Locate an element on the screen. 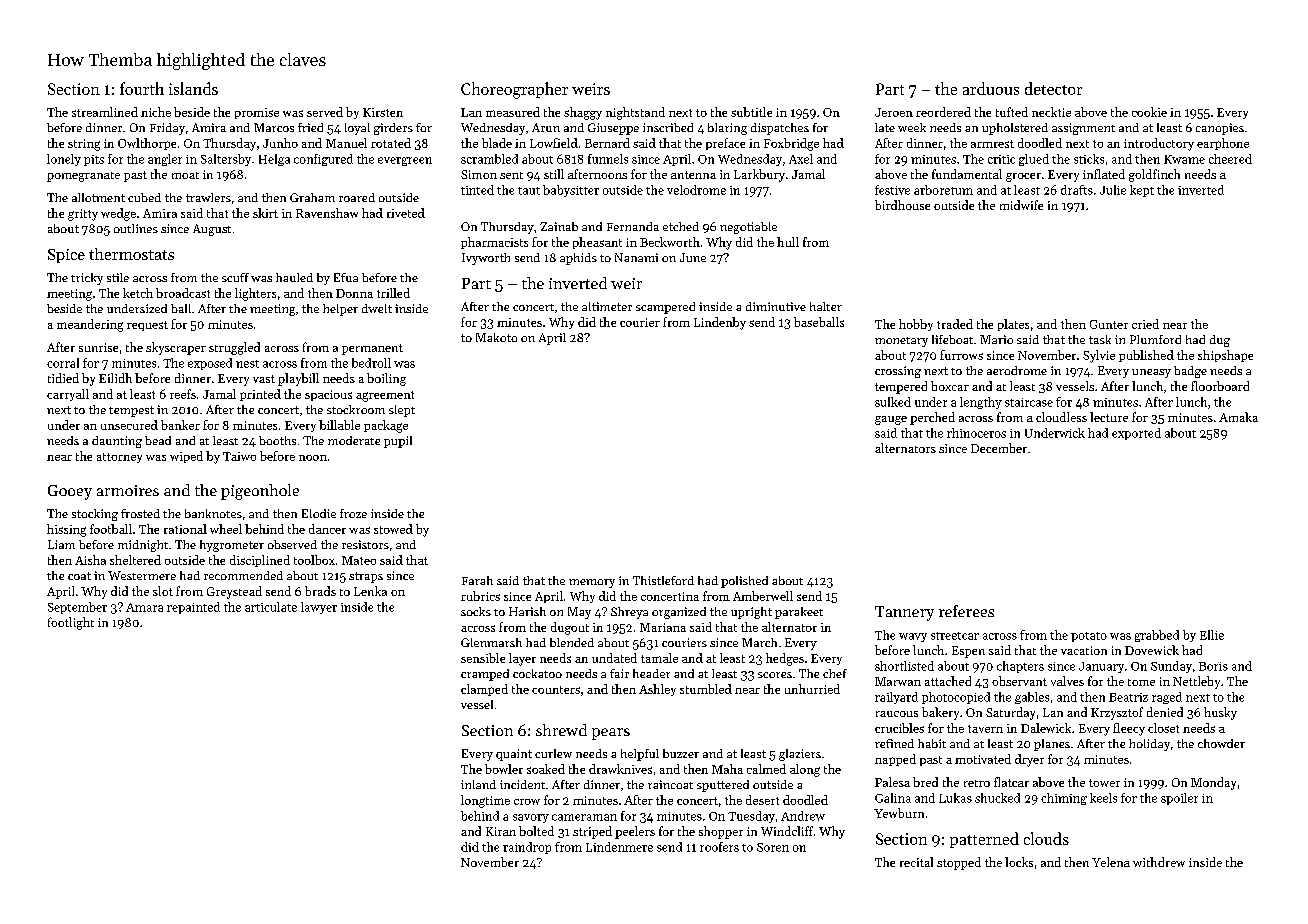  string is located at coordinates (84, 145).
